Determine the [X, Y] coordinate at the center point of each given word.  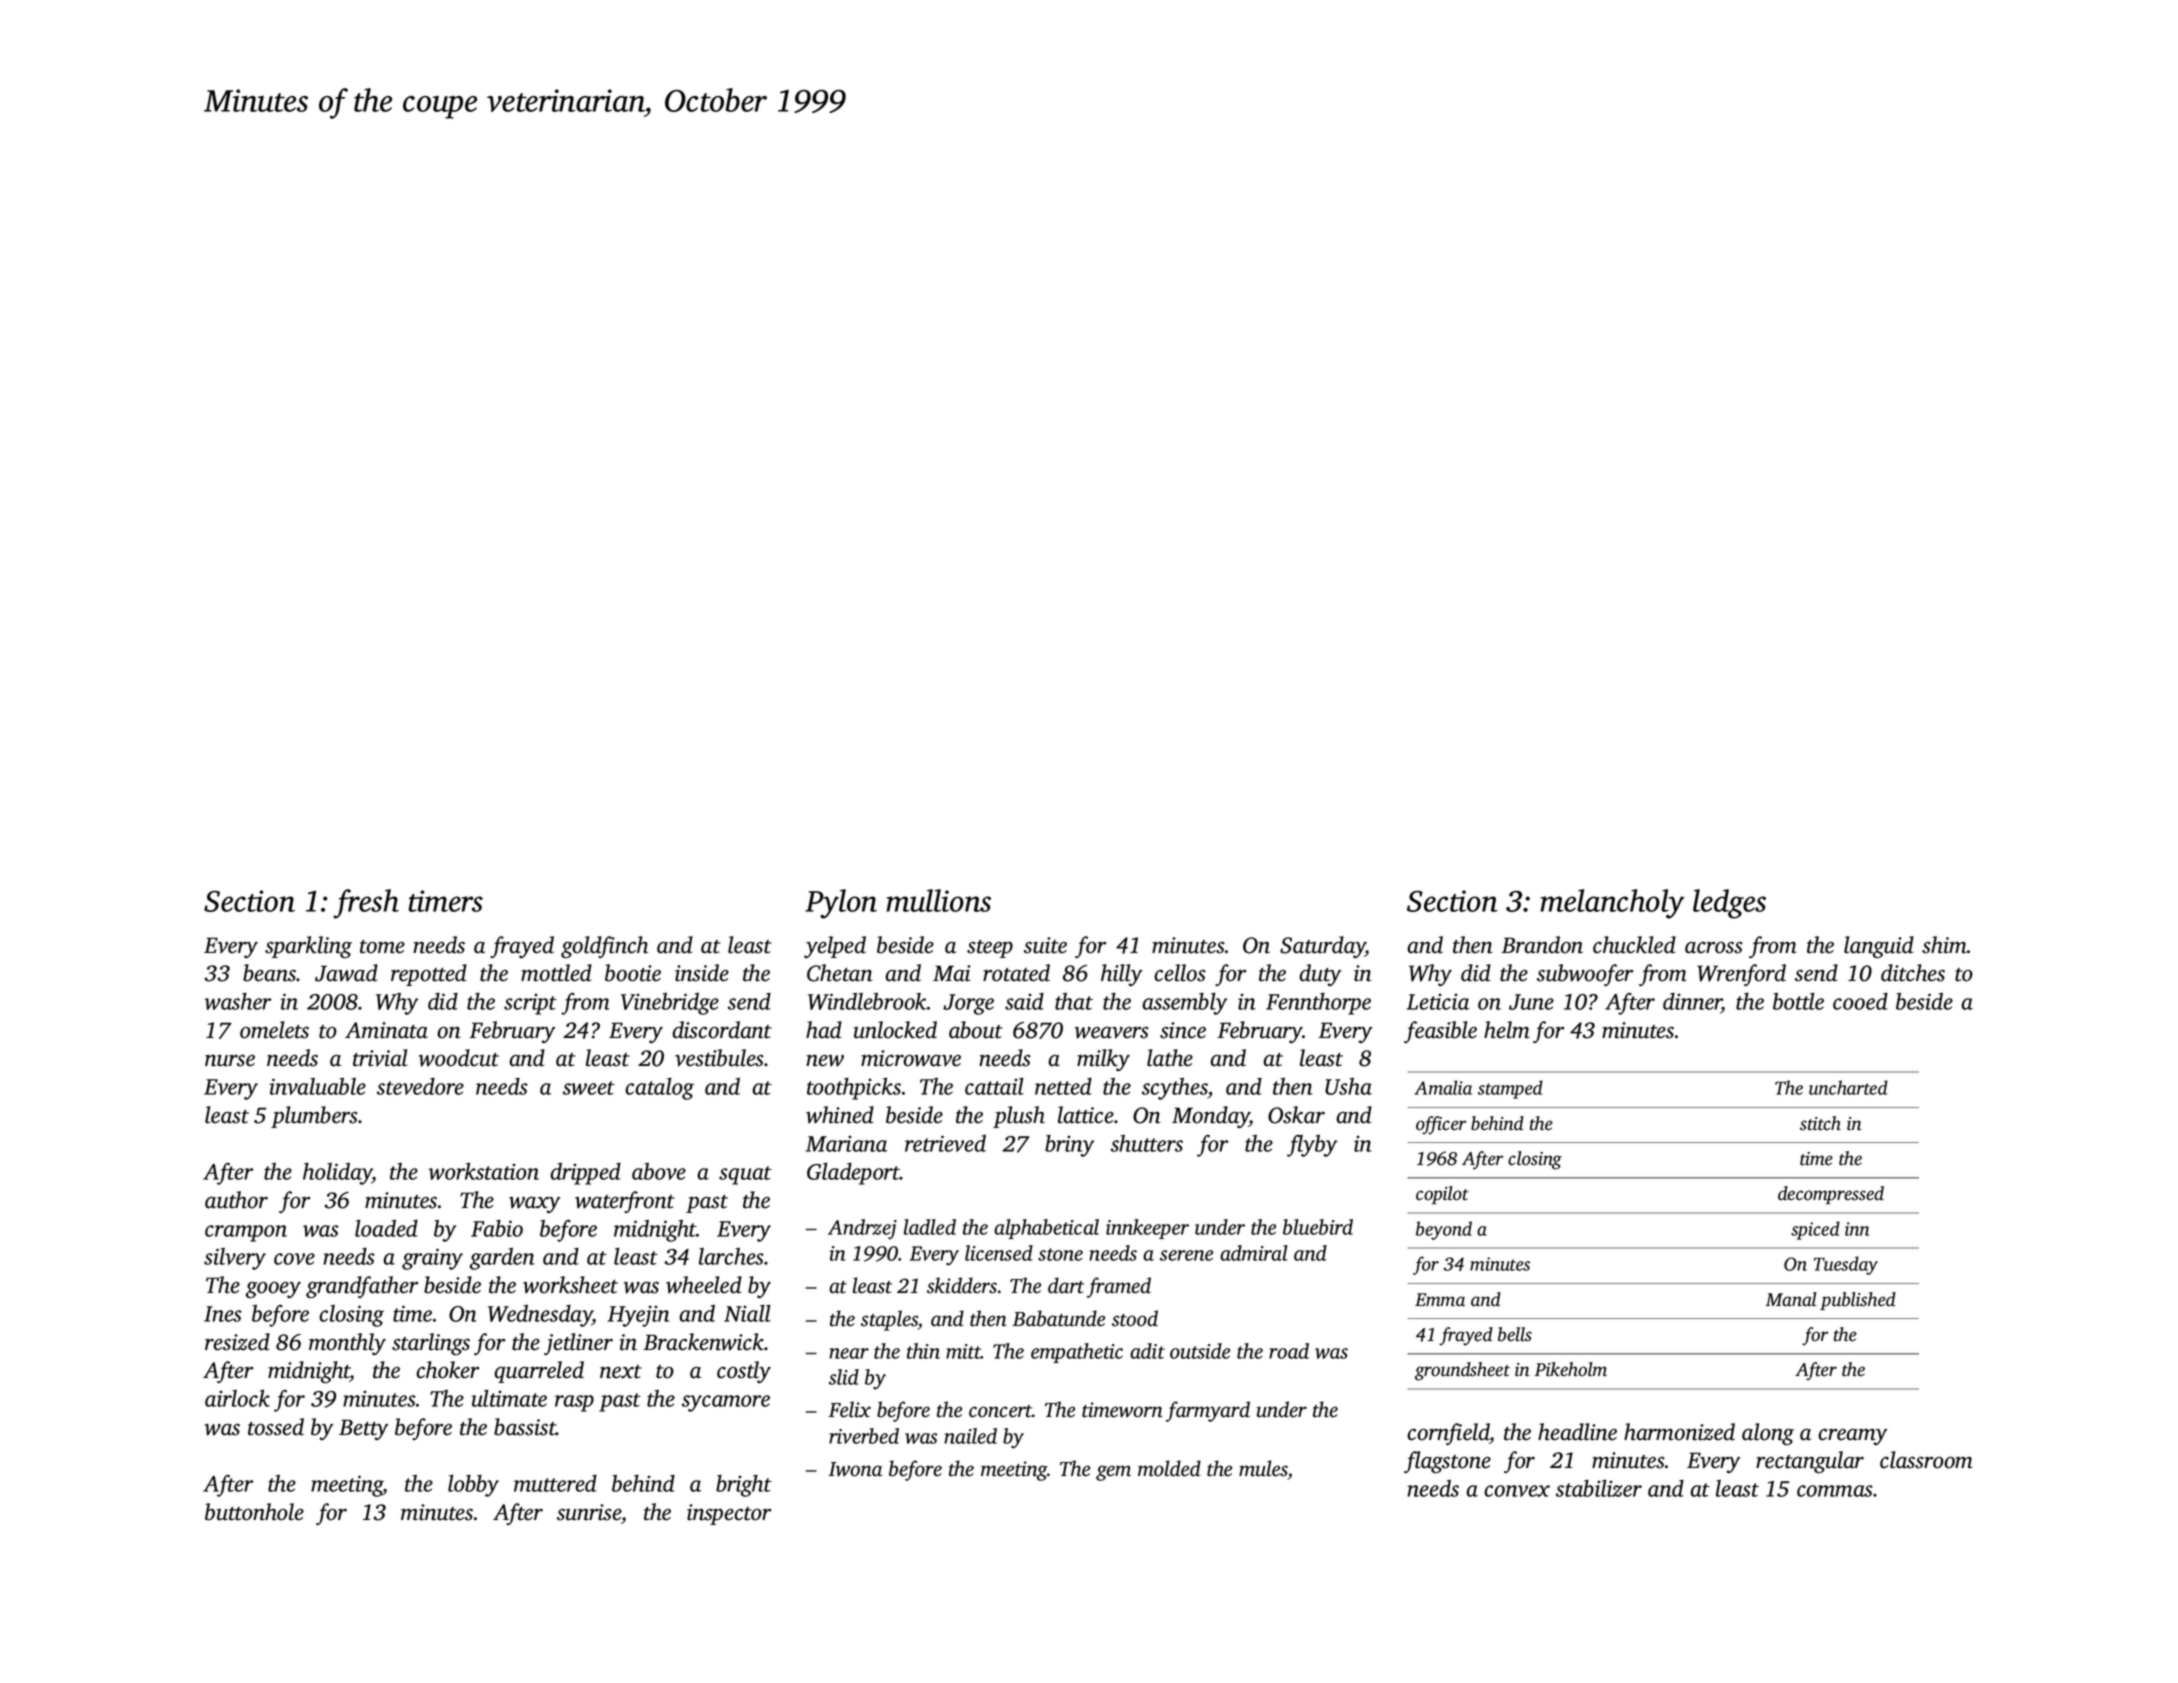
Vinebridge [670, 1004]
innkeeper [1147, 1229]
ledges [1729, 904]
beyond [1444, 1230]
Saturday [1323, 947]
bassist [525, 1427]
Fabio [497, 1228]
